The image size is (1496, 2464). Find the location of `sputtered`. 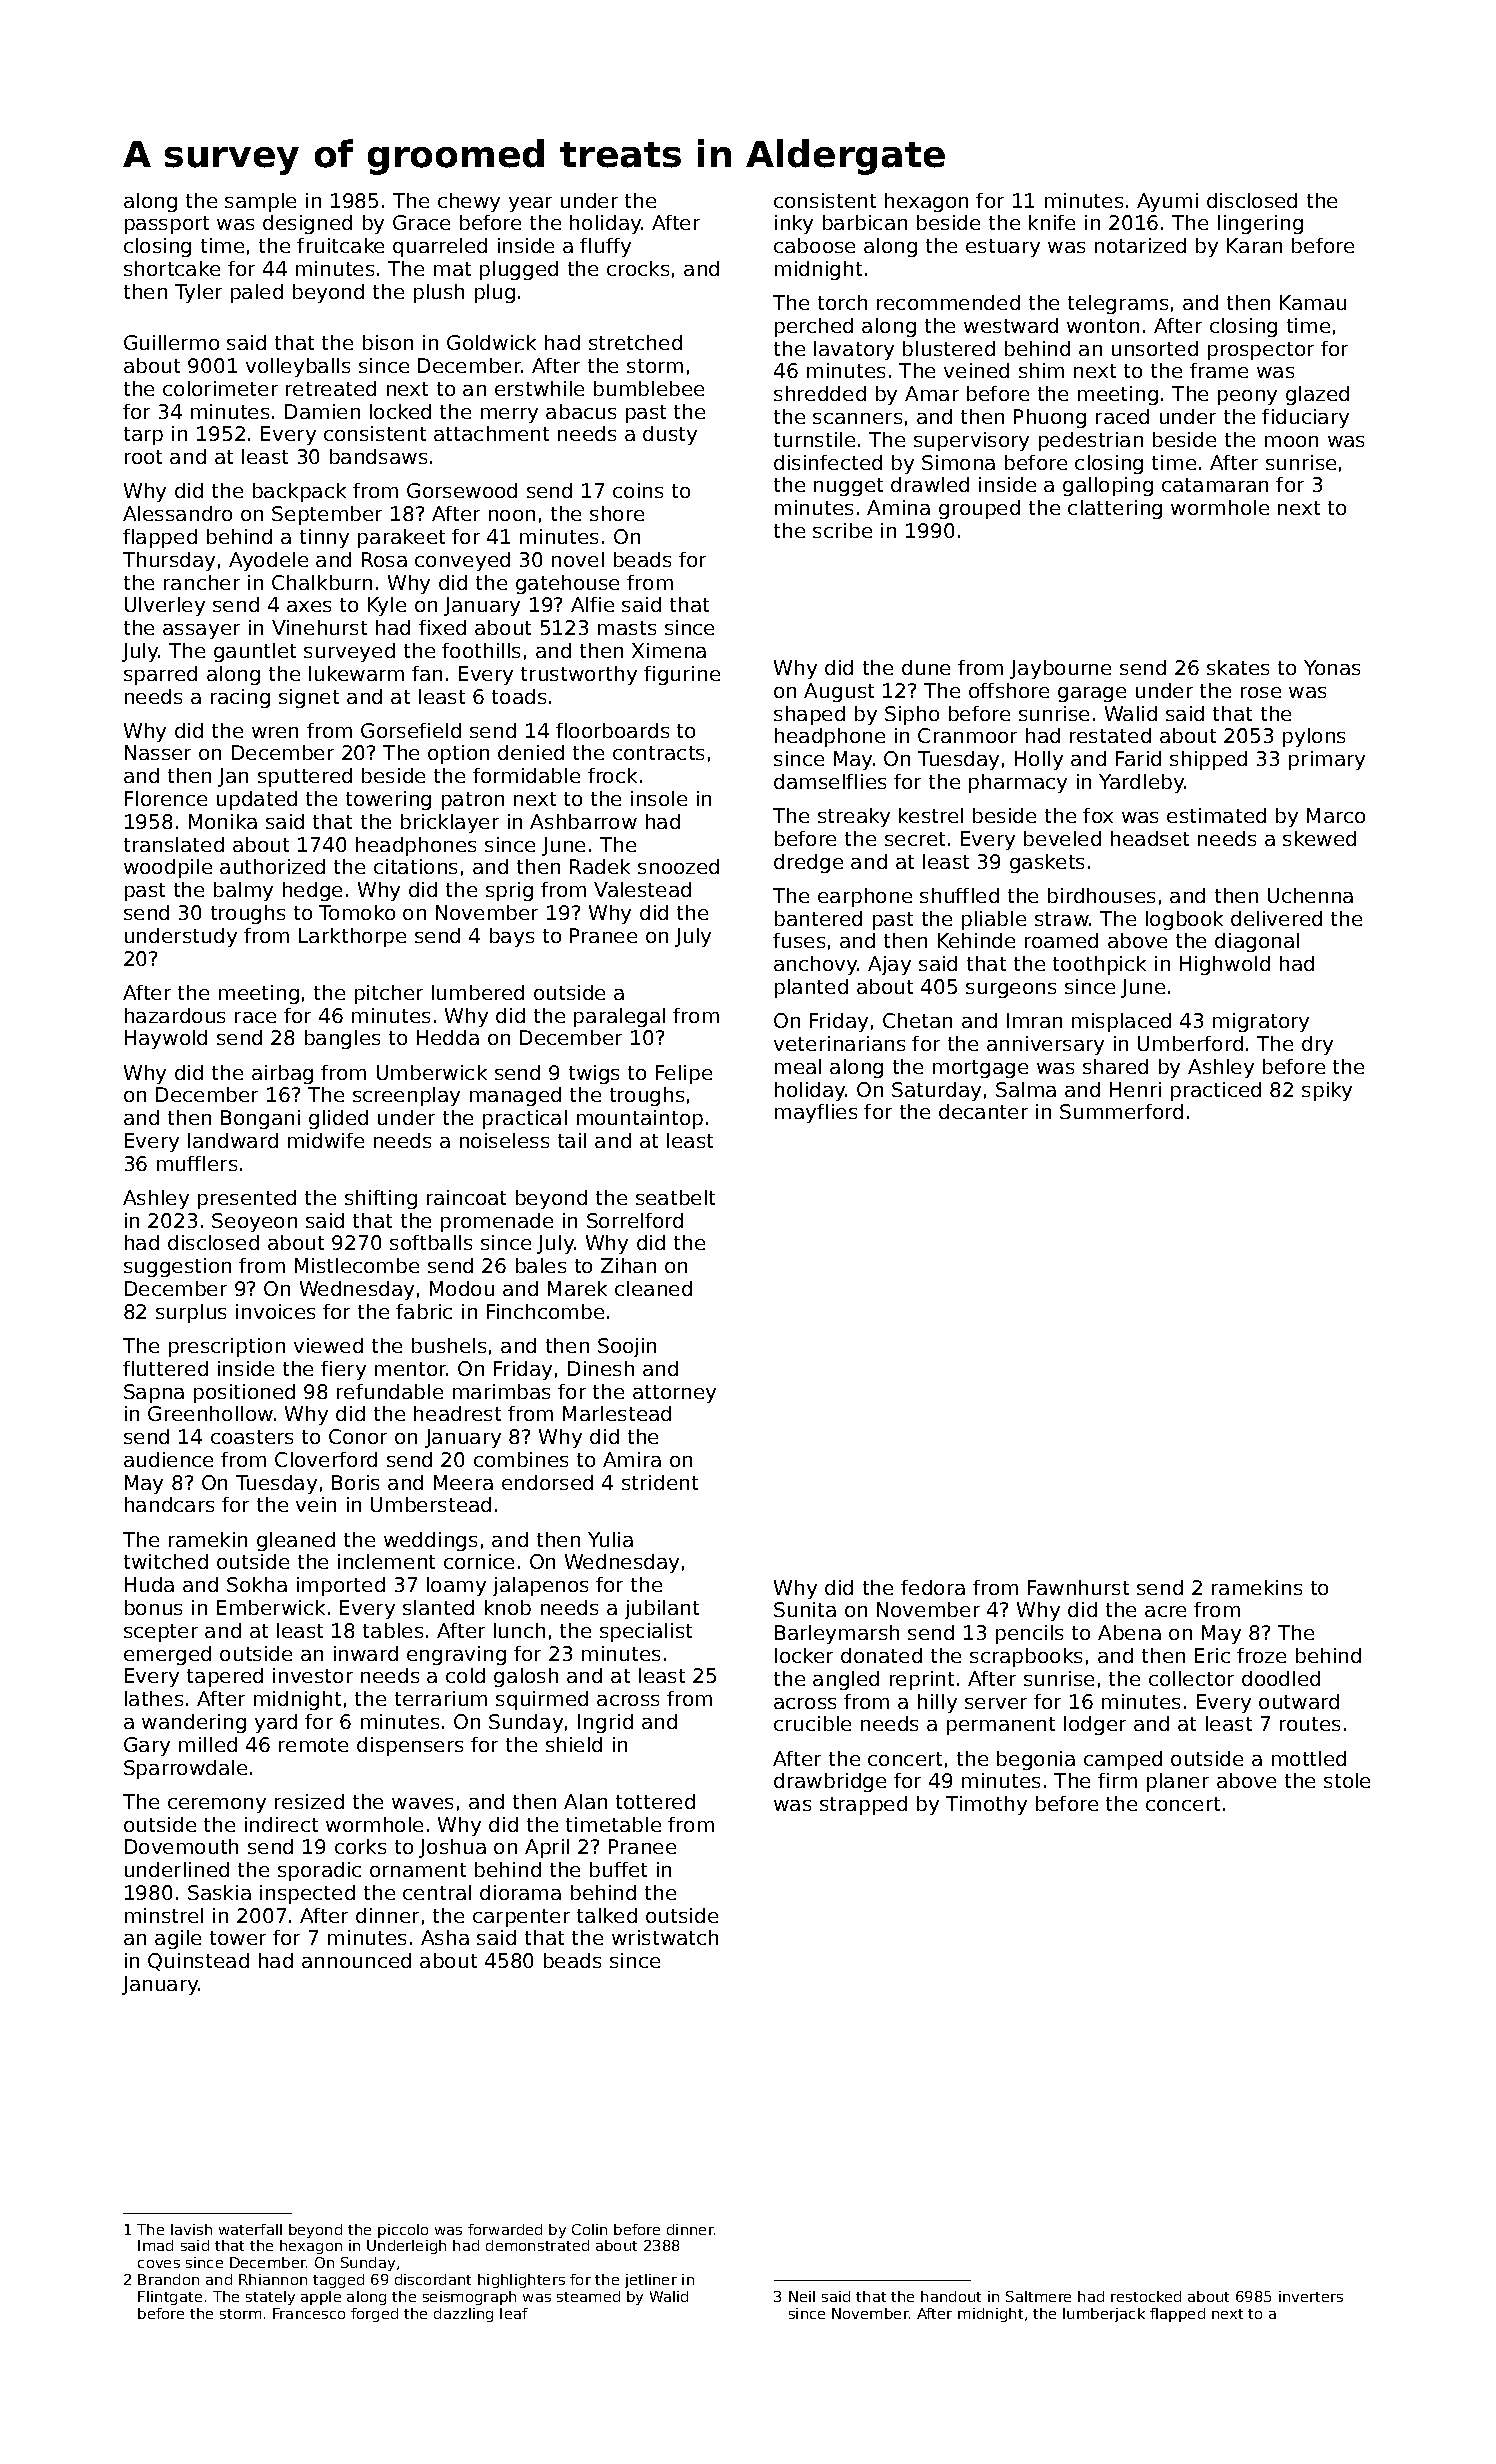

sputtered is located at coordinates (305, 777).
